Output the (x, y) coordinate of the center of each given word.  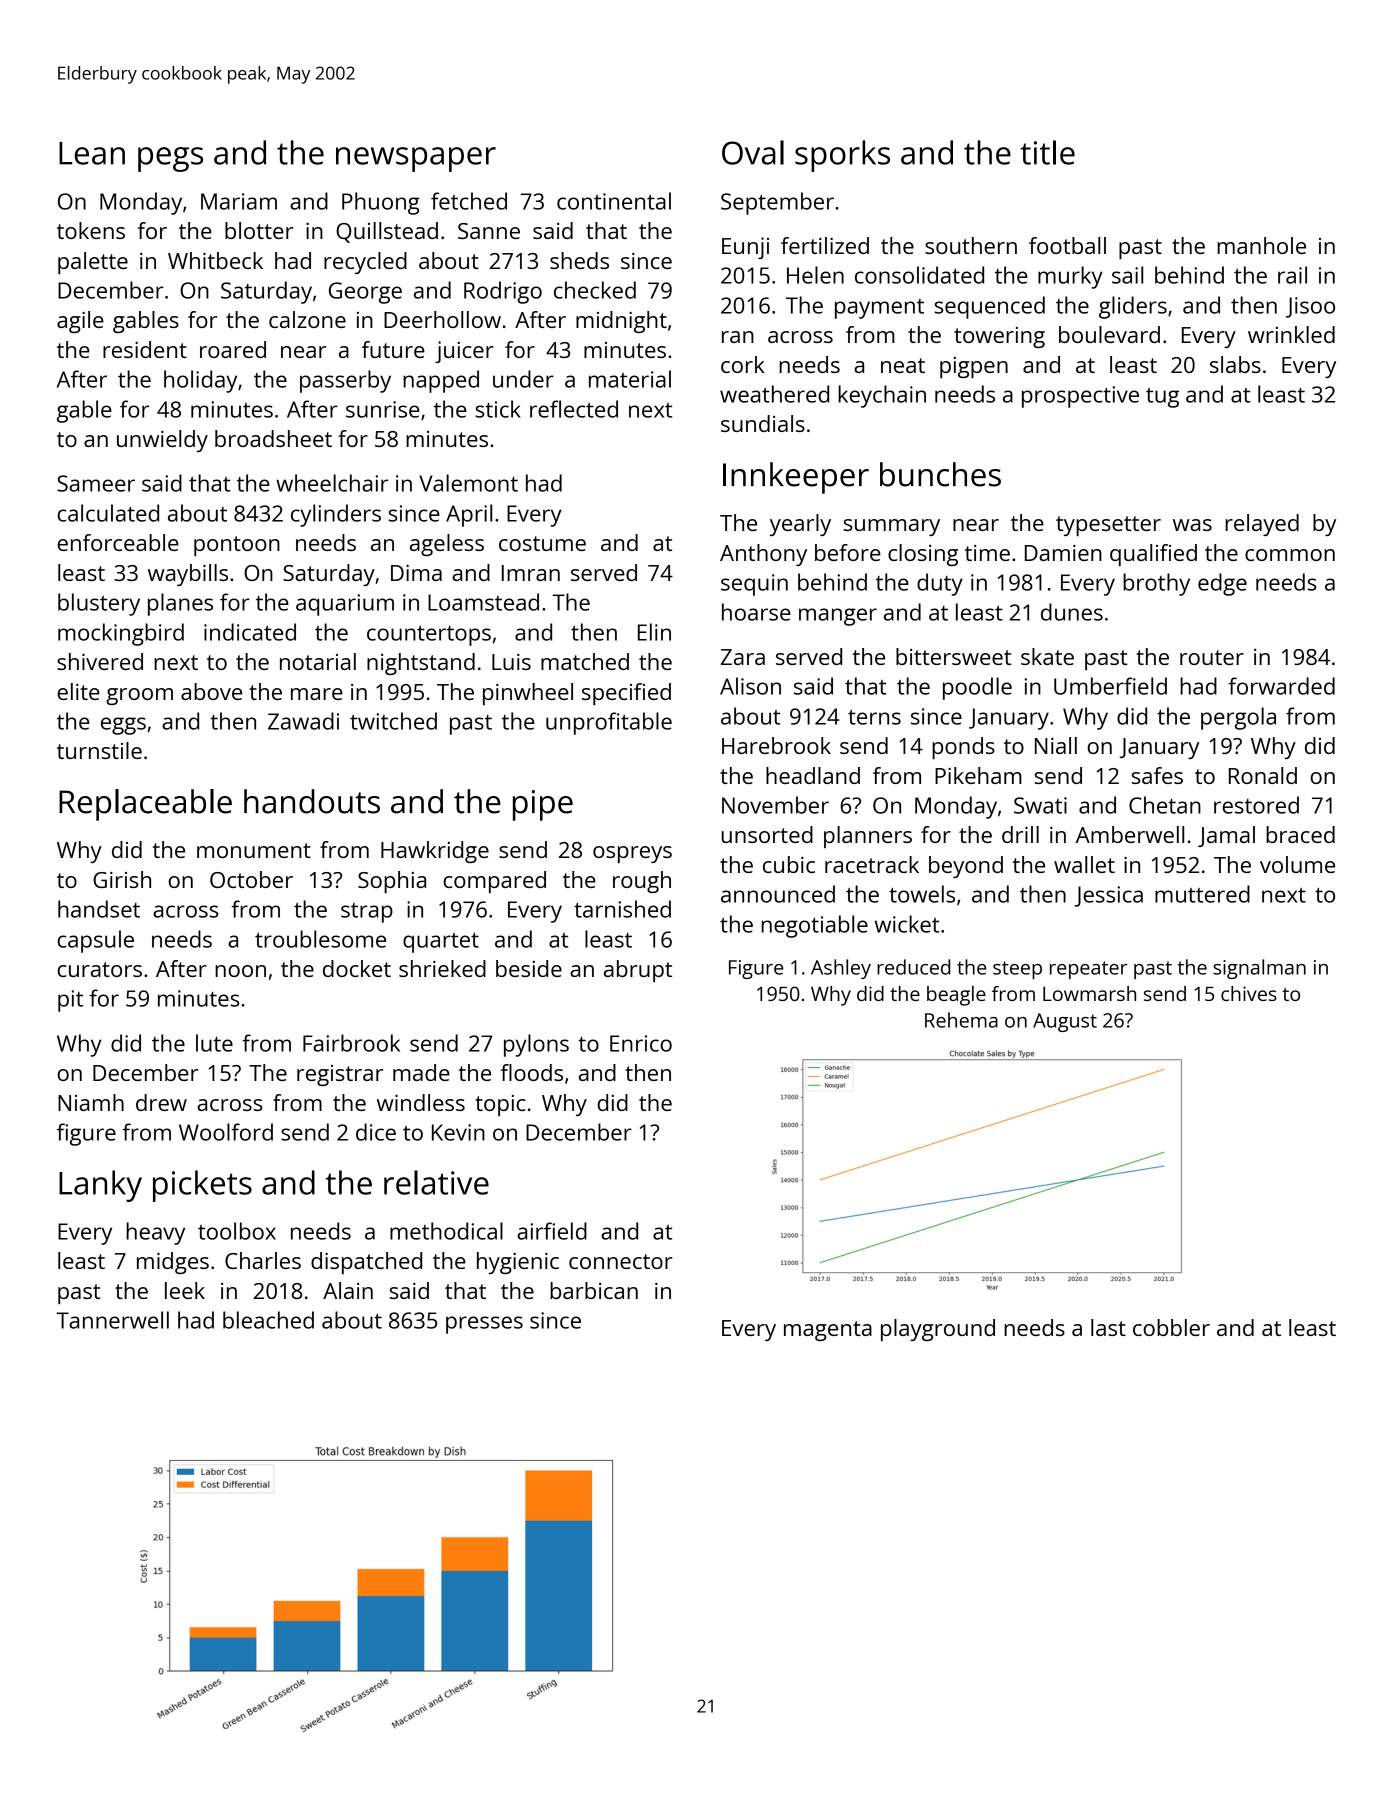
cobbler (1171, 1327)
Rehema (961, 1020)
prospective (1080, 397)
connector (621, 1261)
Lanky (100, 1186)
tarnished (622, 909)
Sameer (96, 483)
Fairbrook (351, 1043)
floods (531, 1072)
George (365, 293)
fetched (469, 201)
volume (1297, 864)
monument (254, 850)
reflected (574, 409)
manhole (1261, 245)
